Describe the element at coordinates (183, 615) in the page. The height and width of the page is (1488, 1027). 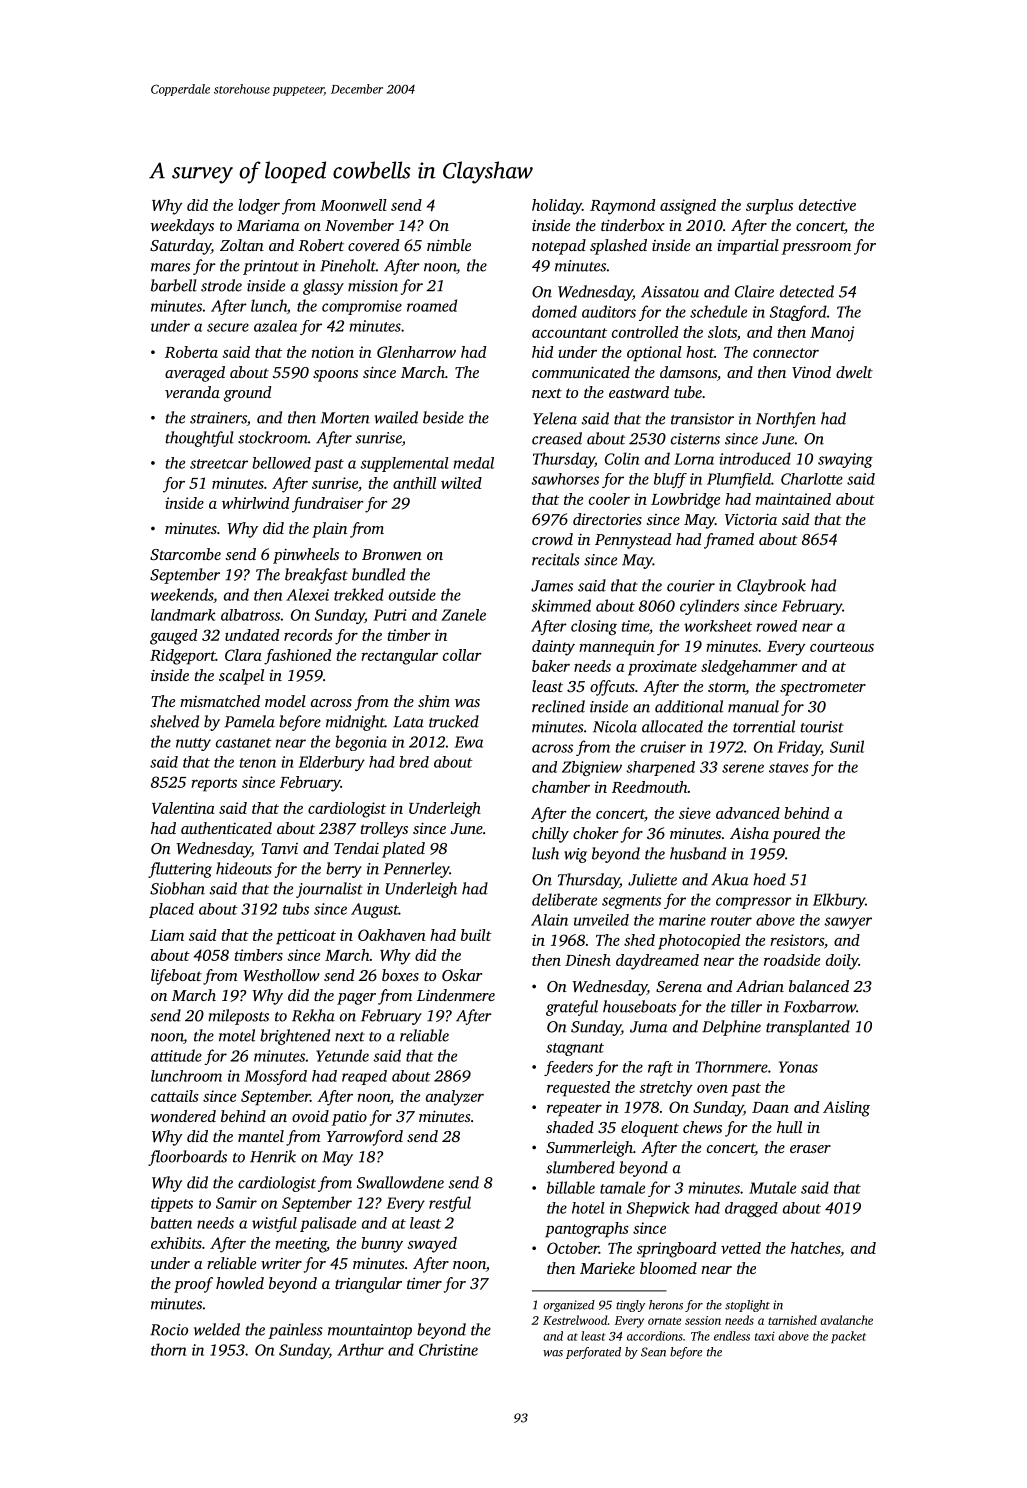
I see `landmark` at that location.
